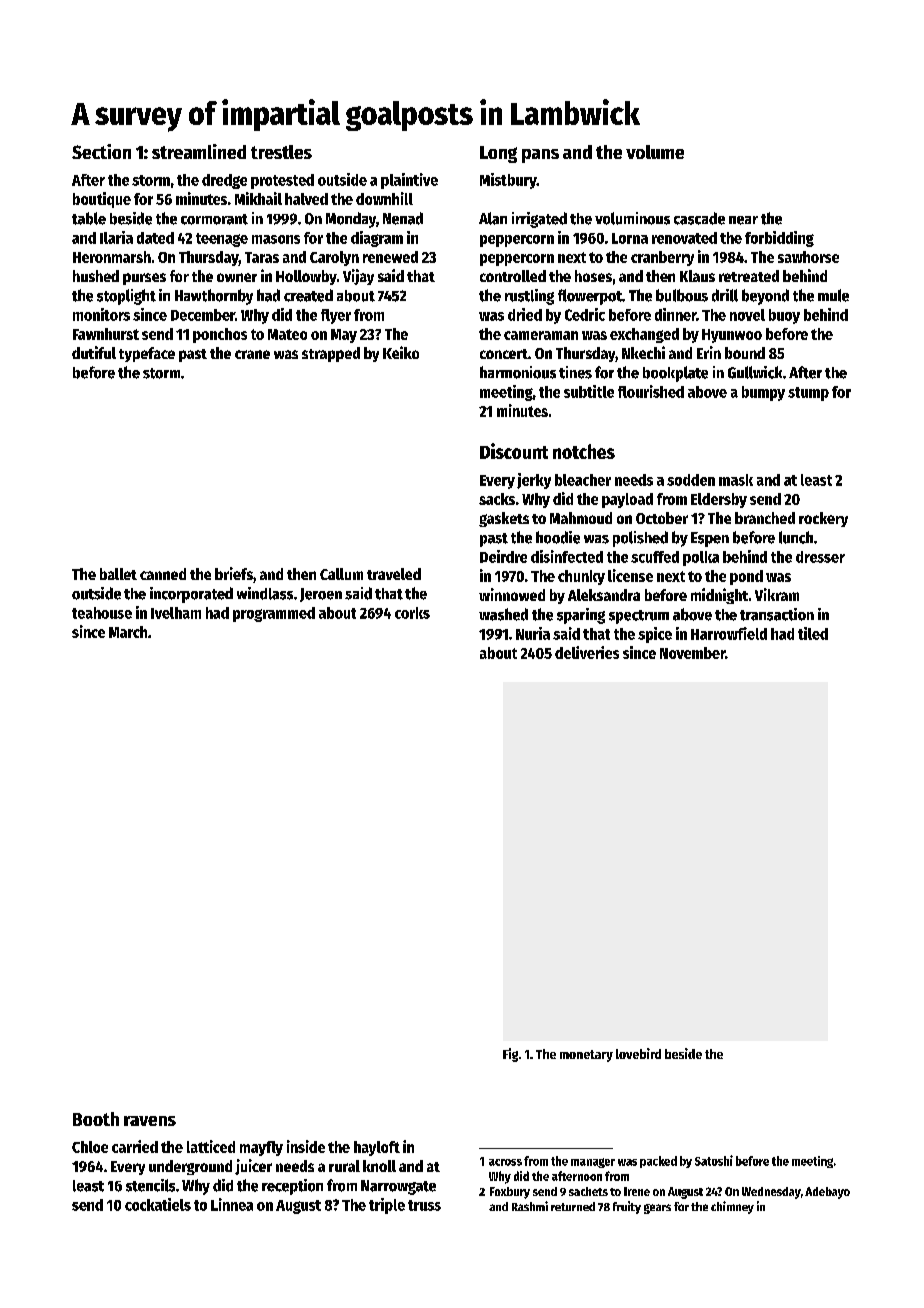  I want to click on latticed, so click(211, 1146).
